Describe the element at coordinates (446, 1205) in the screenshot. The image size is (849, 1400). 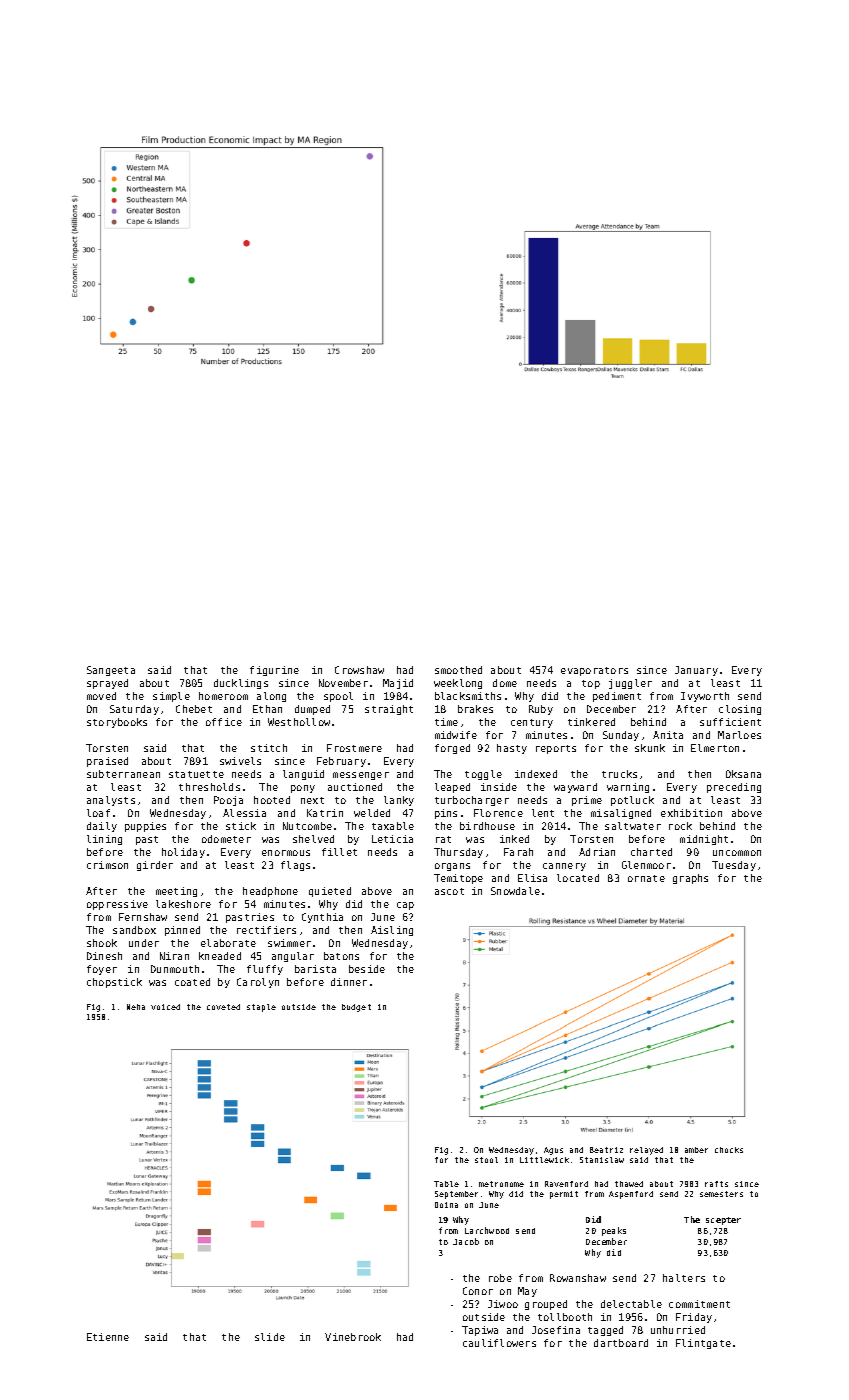
I see `Doina` at that location.
